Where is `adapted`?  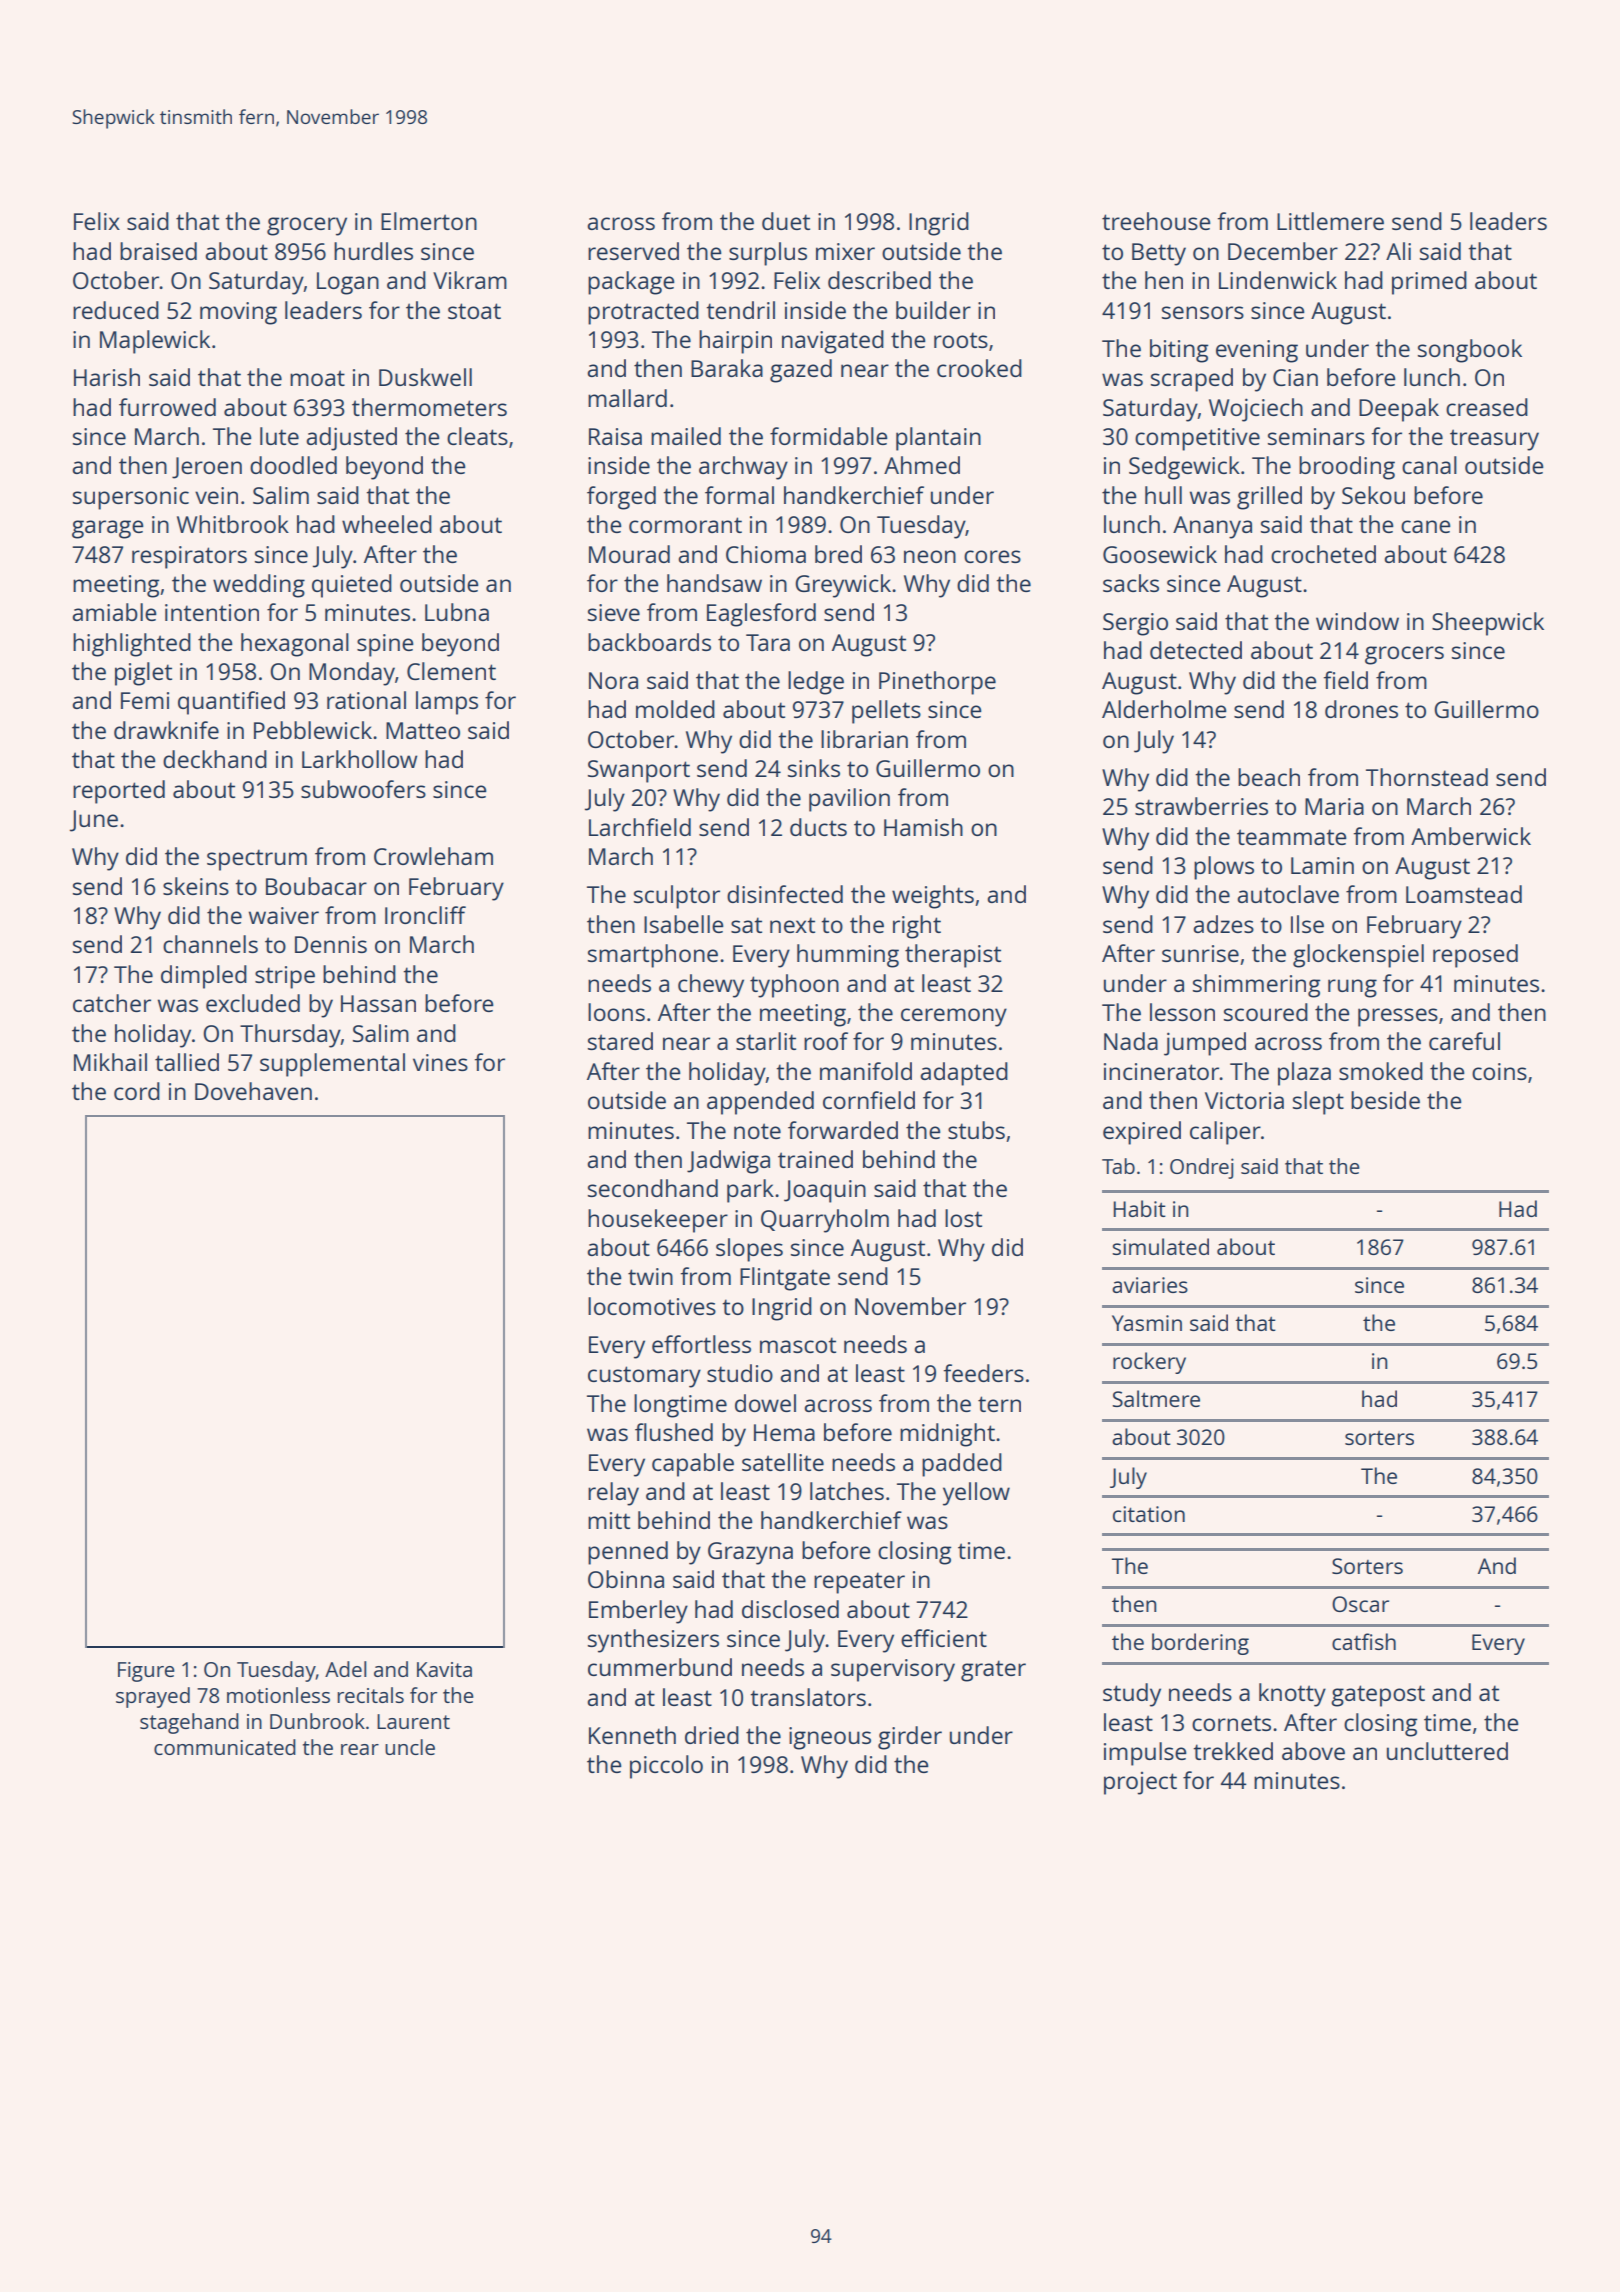
adapted is located at coordinates (964, 1074).
